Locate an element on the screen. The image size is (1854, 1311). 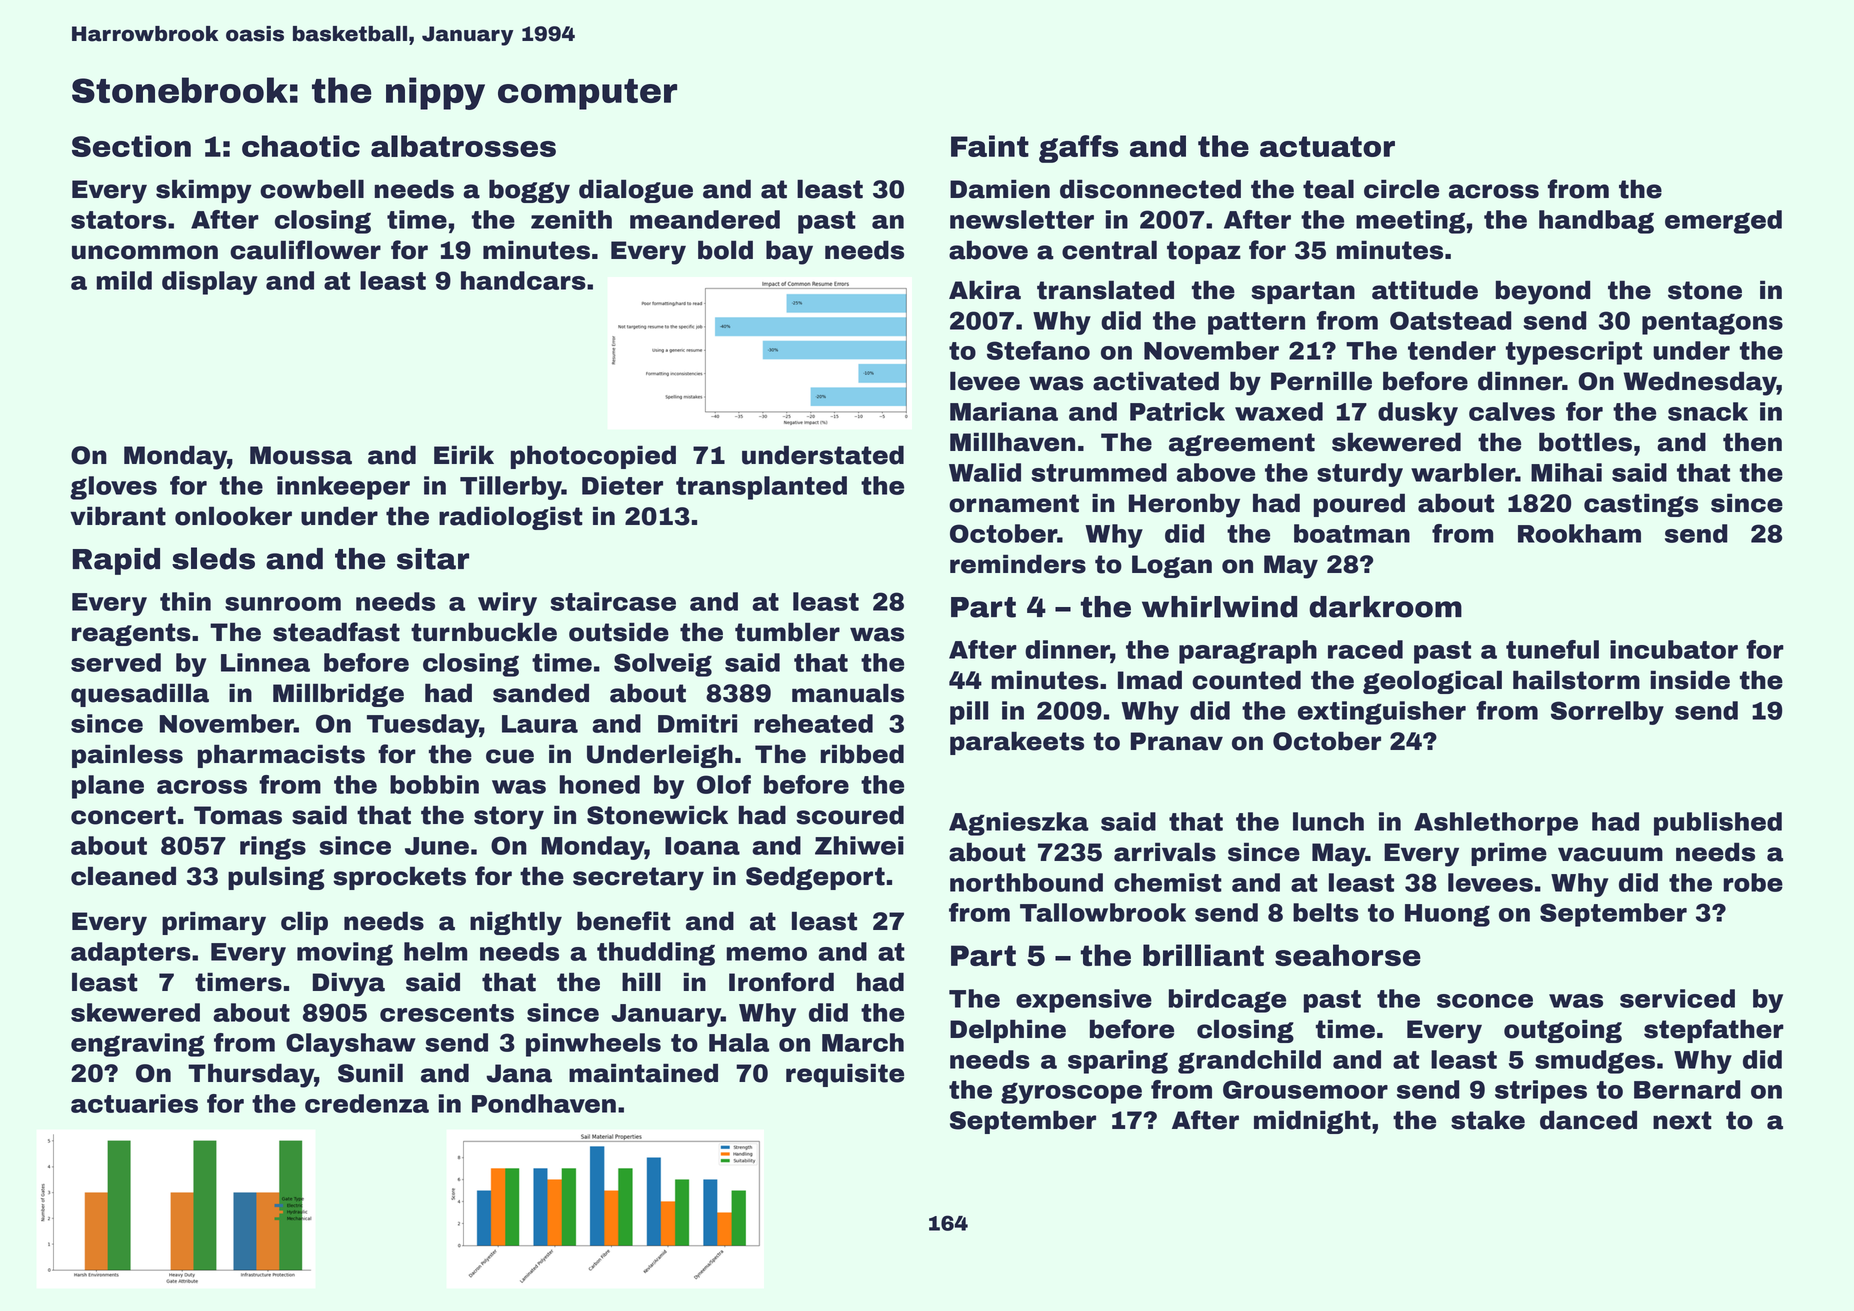
Faint is located at coordinates (990, 146).
